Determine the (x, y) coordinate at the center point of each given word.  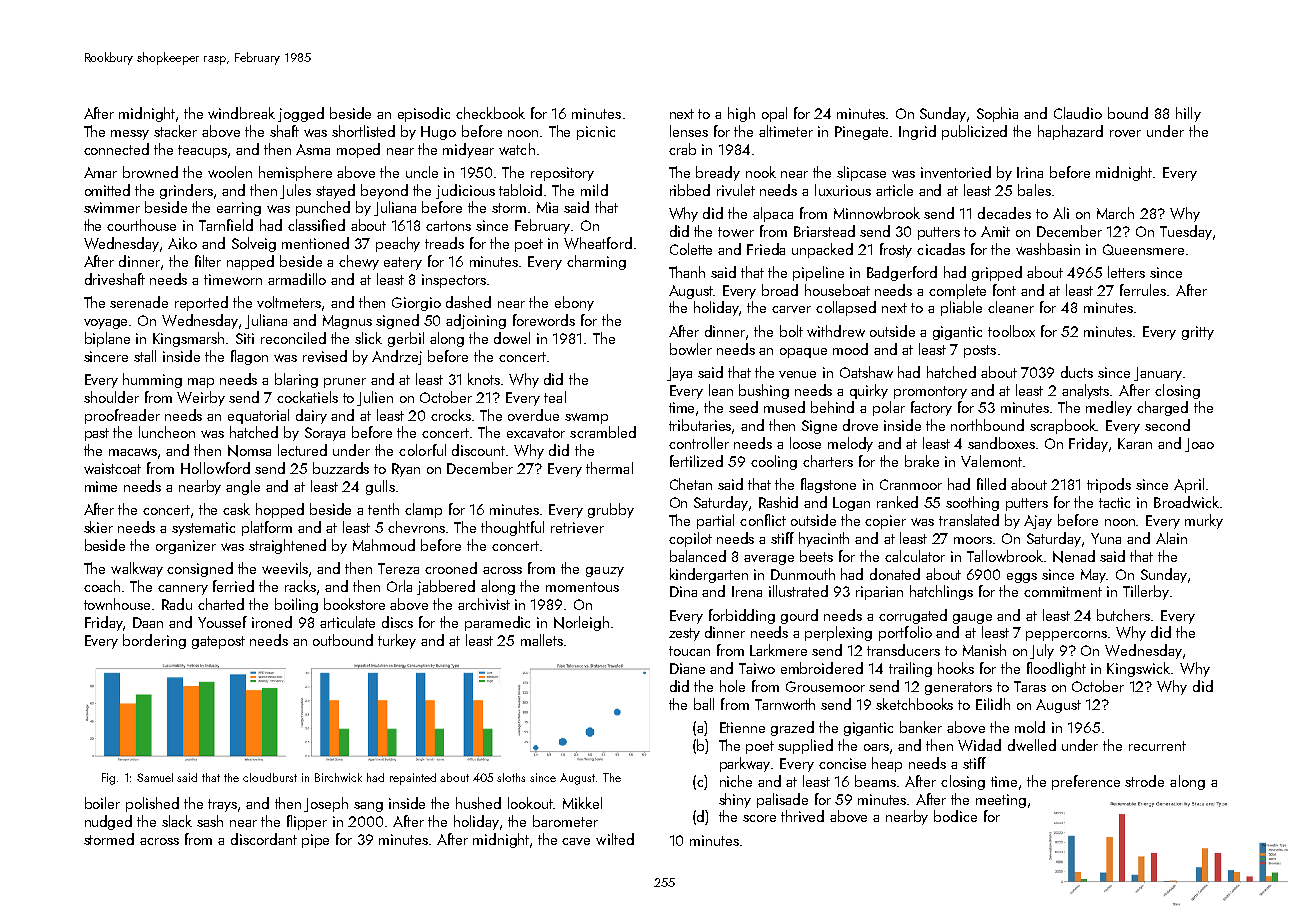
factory (931, 408)
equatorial (258, 416)
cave (576, 841)
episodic (424, 114)
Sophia (997, 114)
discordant (264, 839)
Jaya (679, 374)
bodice (955, 816)
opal (774, 114)
